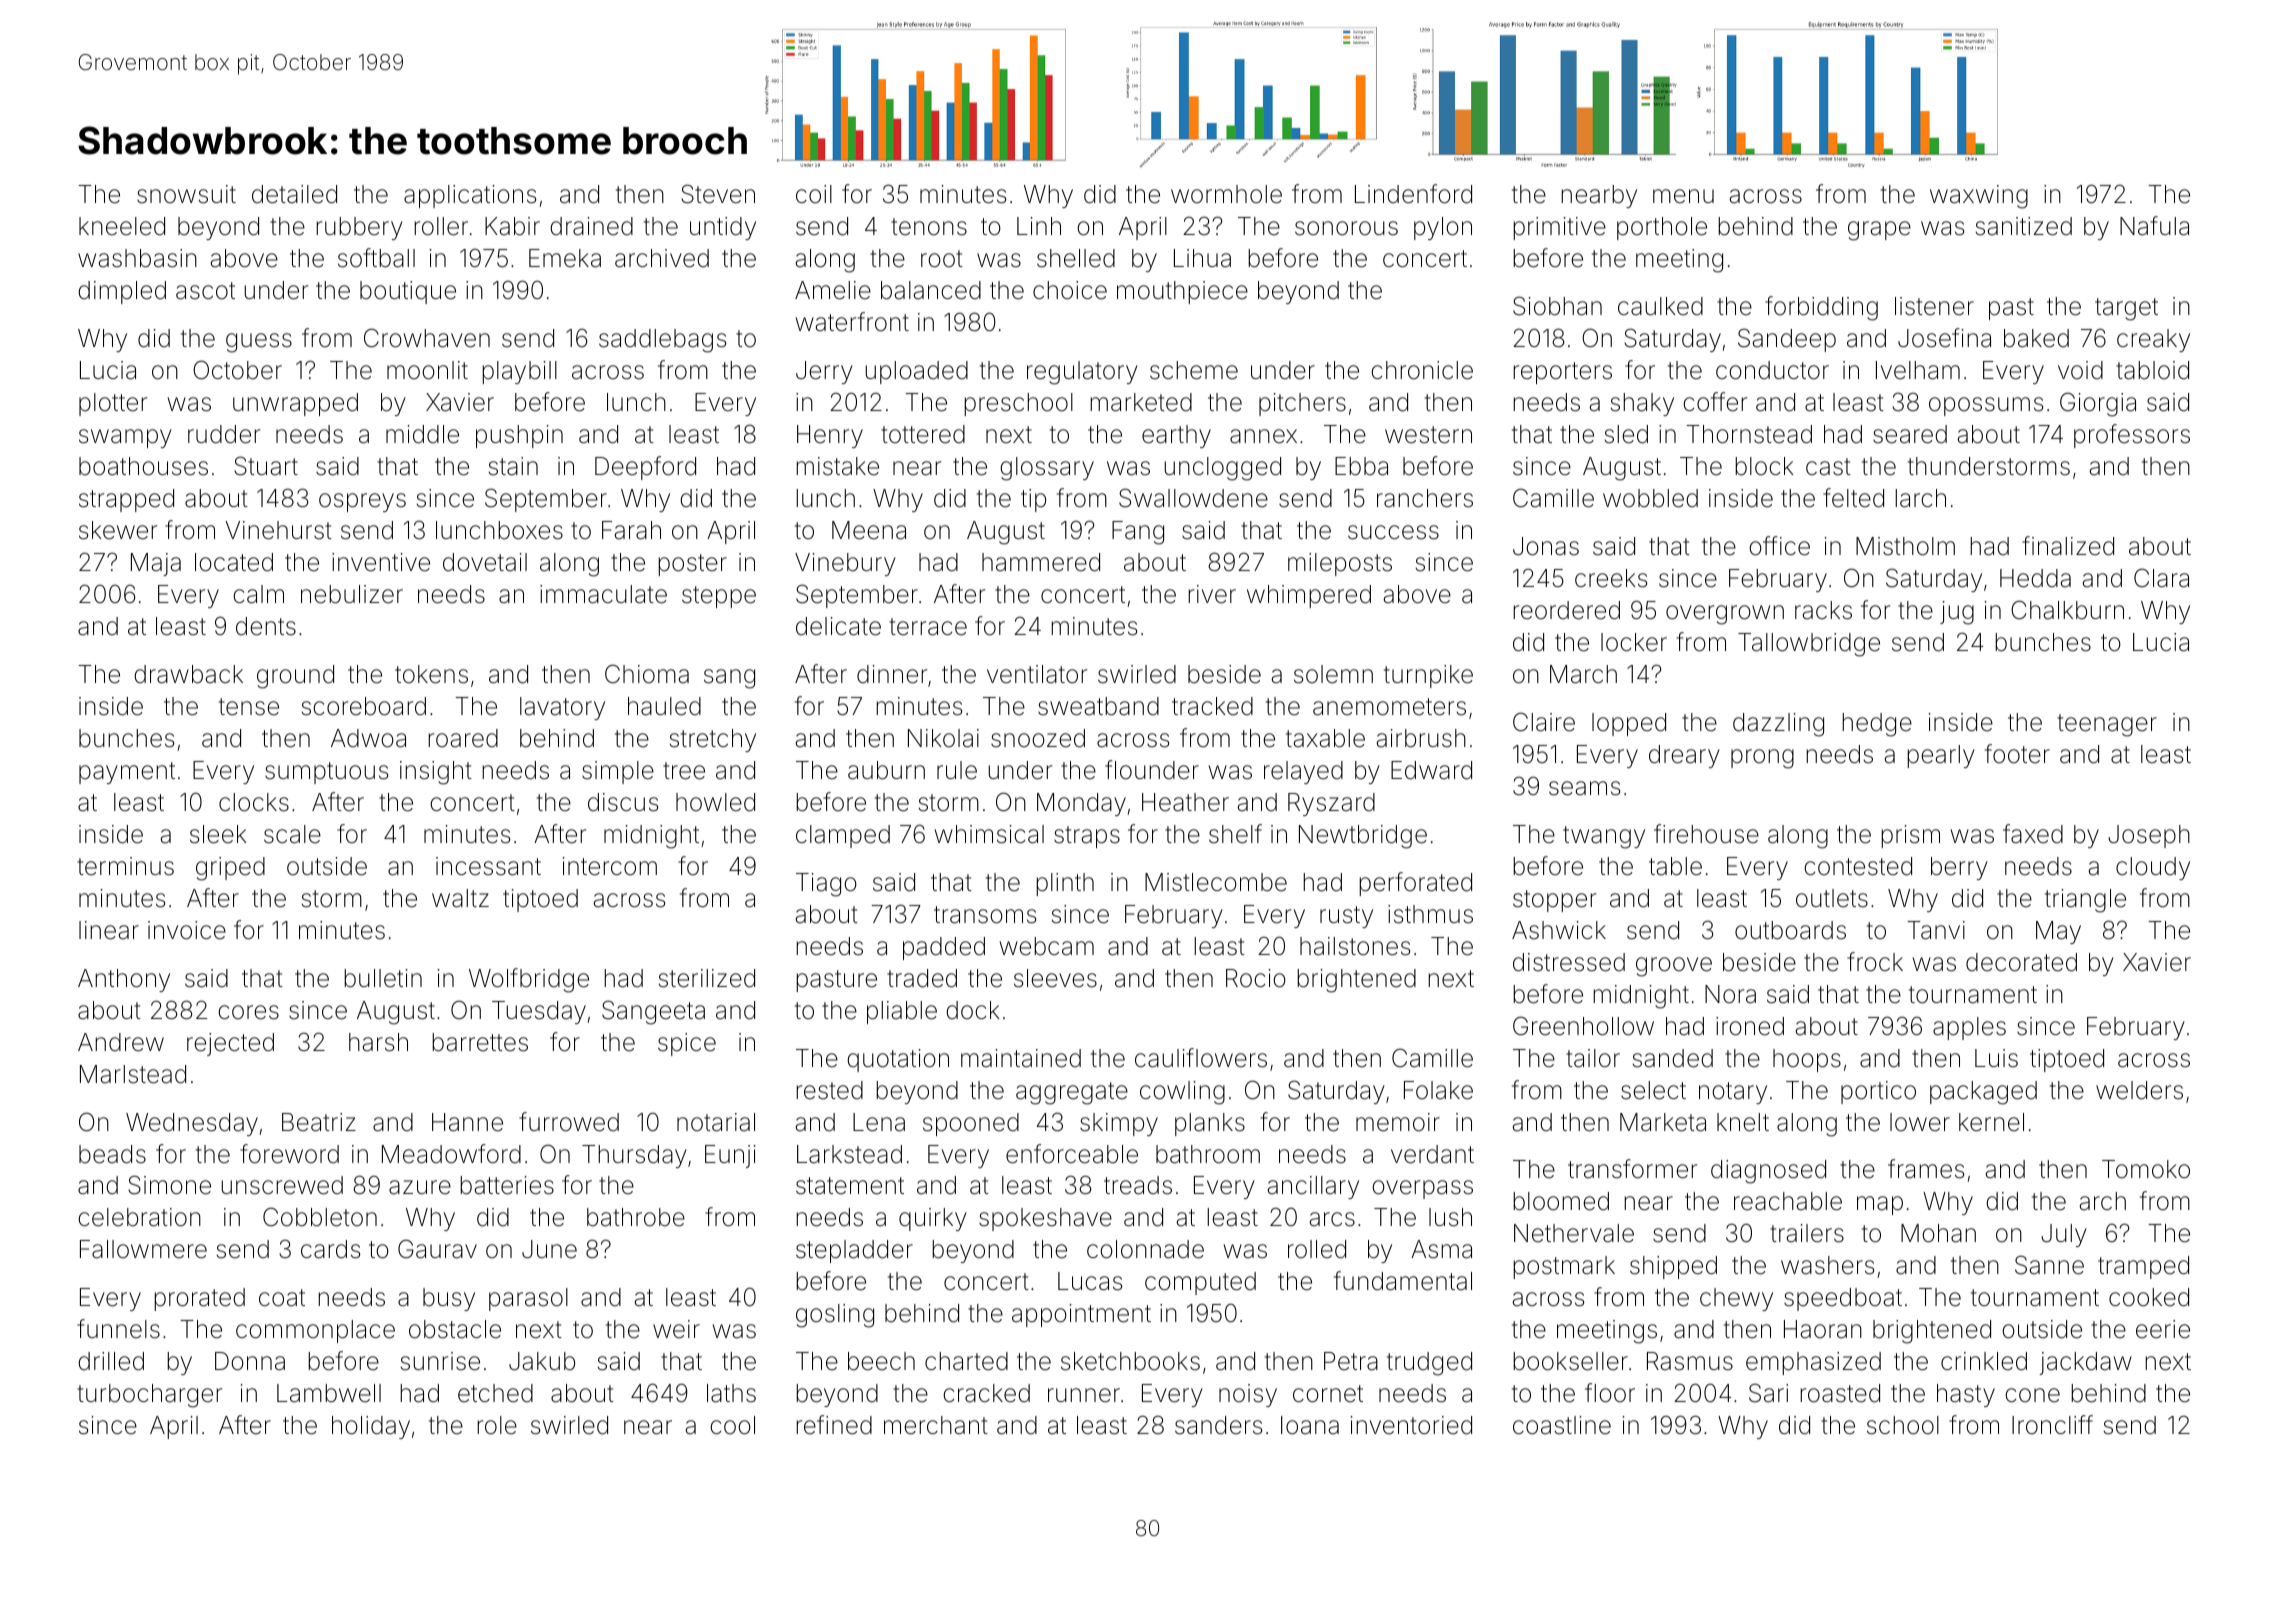 The width and height of the document is (2269, 1605). Describe the element at coordinates (1790, 930) in the document. I see `outboards` at that location.
